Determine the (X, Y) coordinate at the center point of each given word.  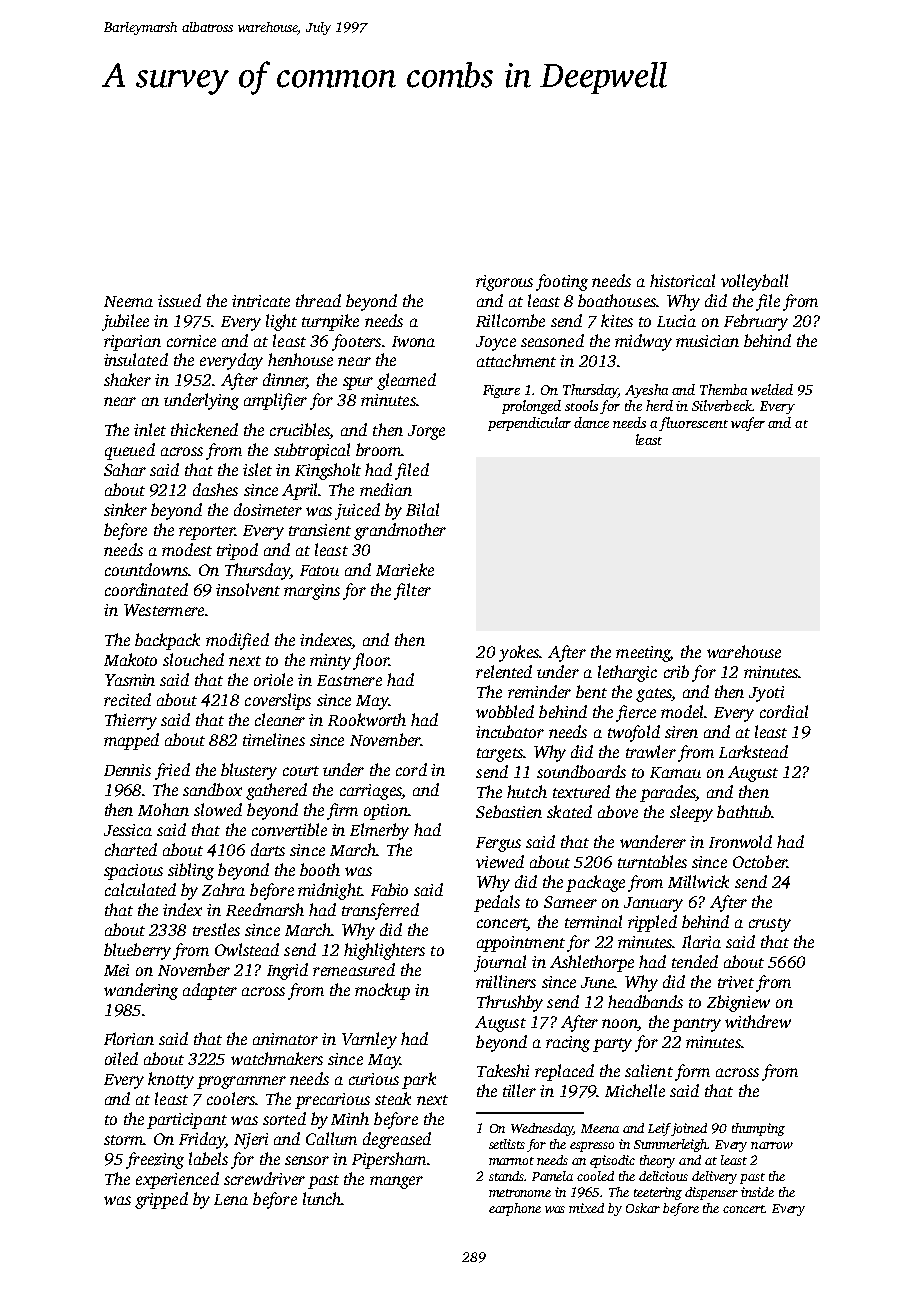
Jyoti (766, 694)
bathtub (744, 811)
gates (654, 695)
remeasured (354, 969)
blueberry (137, 951)
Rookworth (367, 719)
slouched (193, 659)
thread (318, 300)
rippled (652, 923)
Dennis (127, 770)
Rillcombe (510, 320)
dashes (215, 489)
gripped (161, 1200)
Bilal (422, 509)
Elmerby (379, 831)
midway (643, 342)
